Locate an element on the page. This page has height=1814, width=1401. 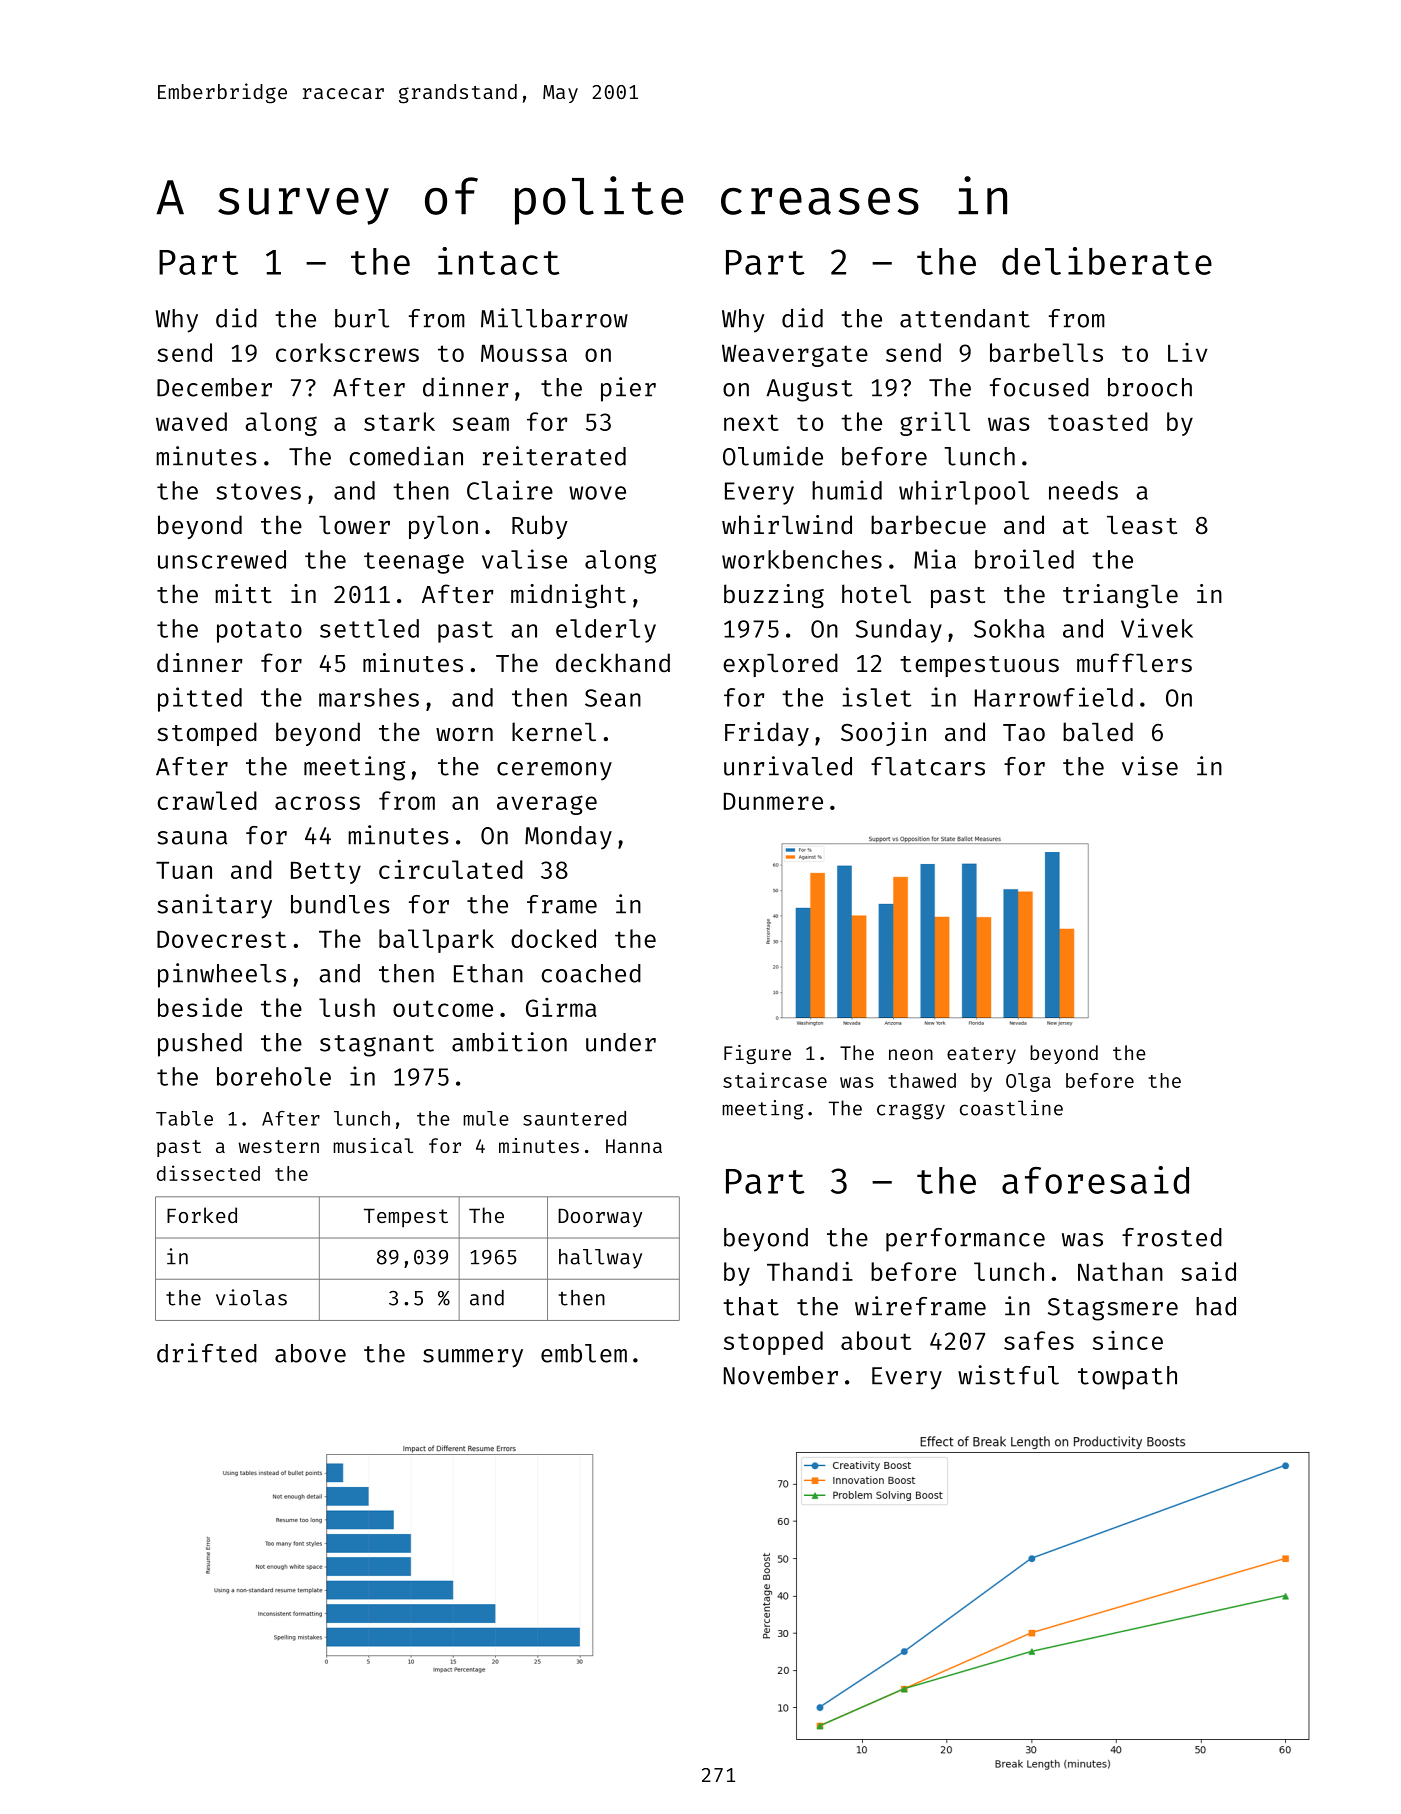
coached is located at coordinates (591, 973).
